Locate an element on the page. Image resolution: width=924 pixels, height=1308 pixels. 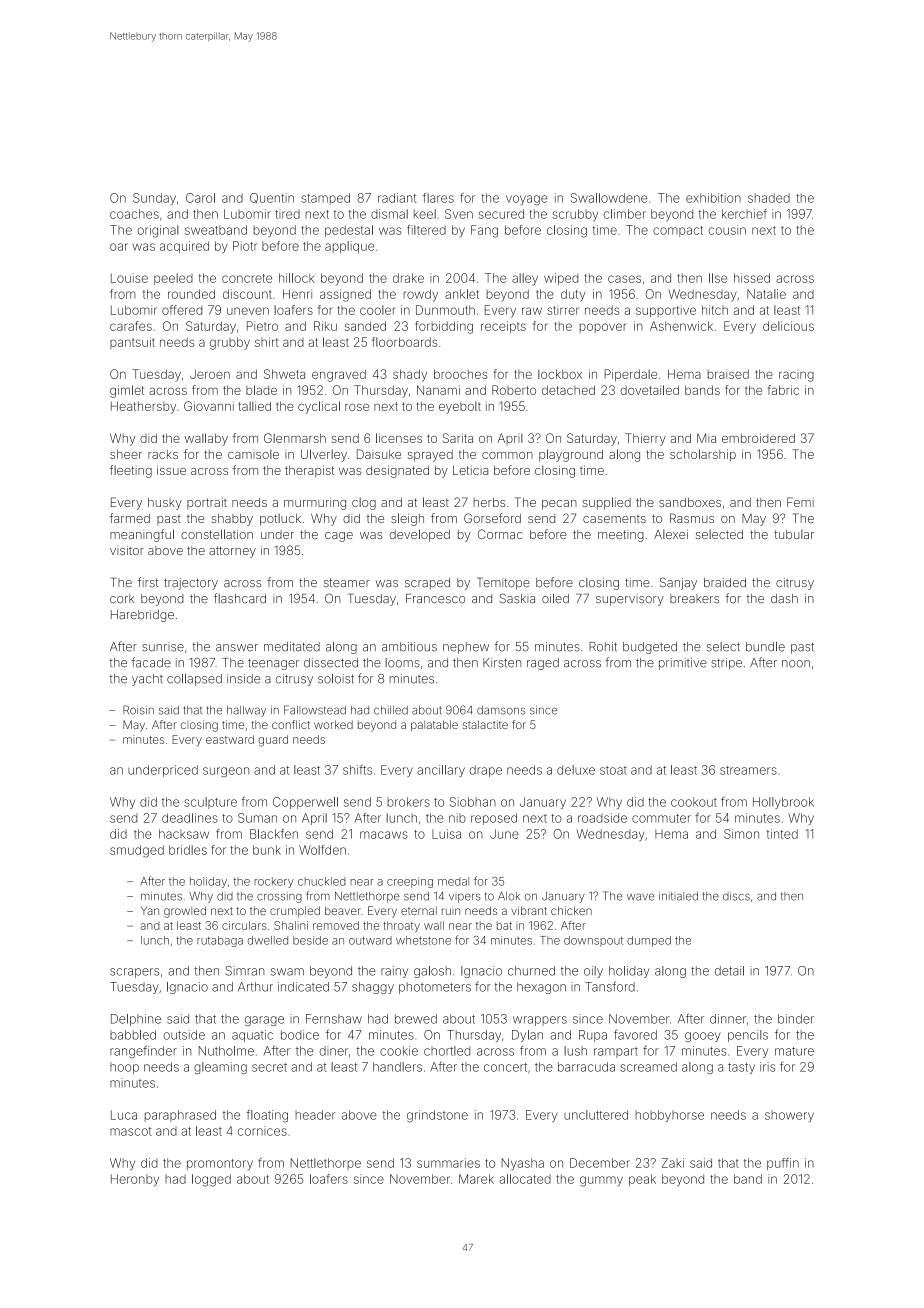
Siobhan is located at coordinates (472, 802).
